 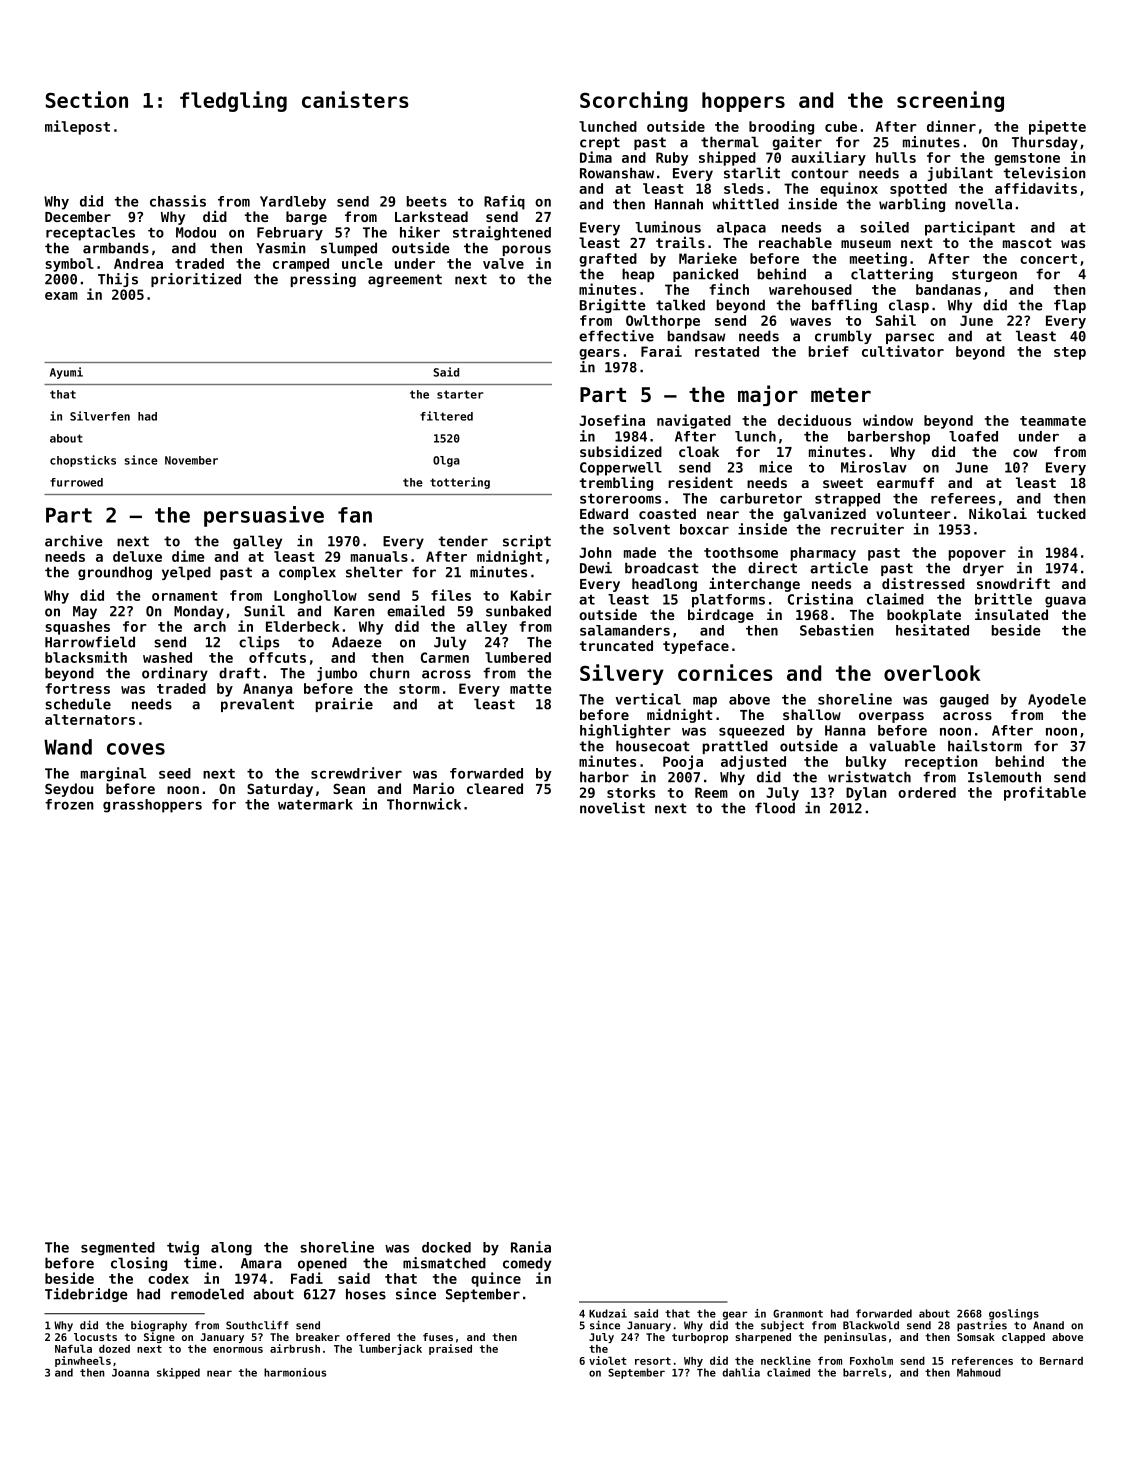 I want to click on thermal, so click(x=730, y=142).
